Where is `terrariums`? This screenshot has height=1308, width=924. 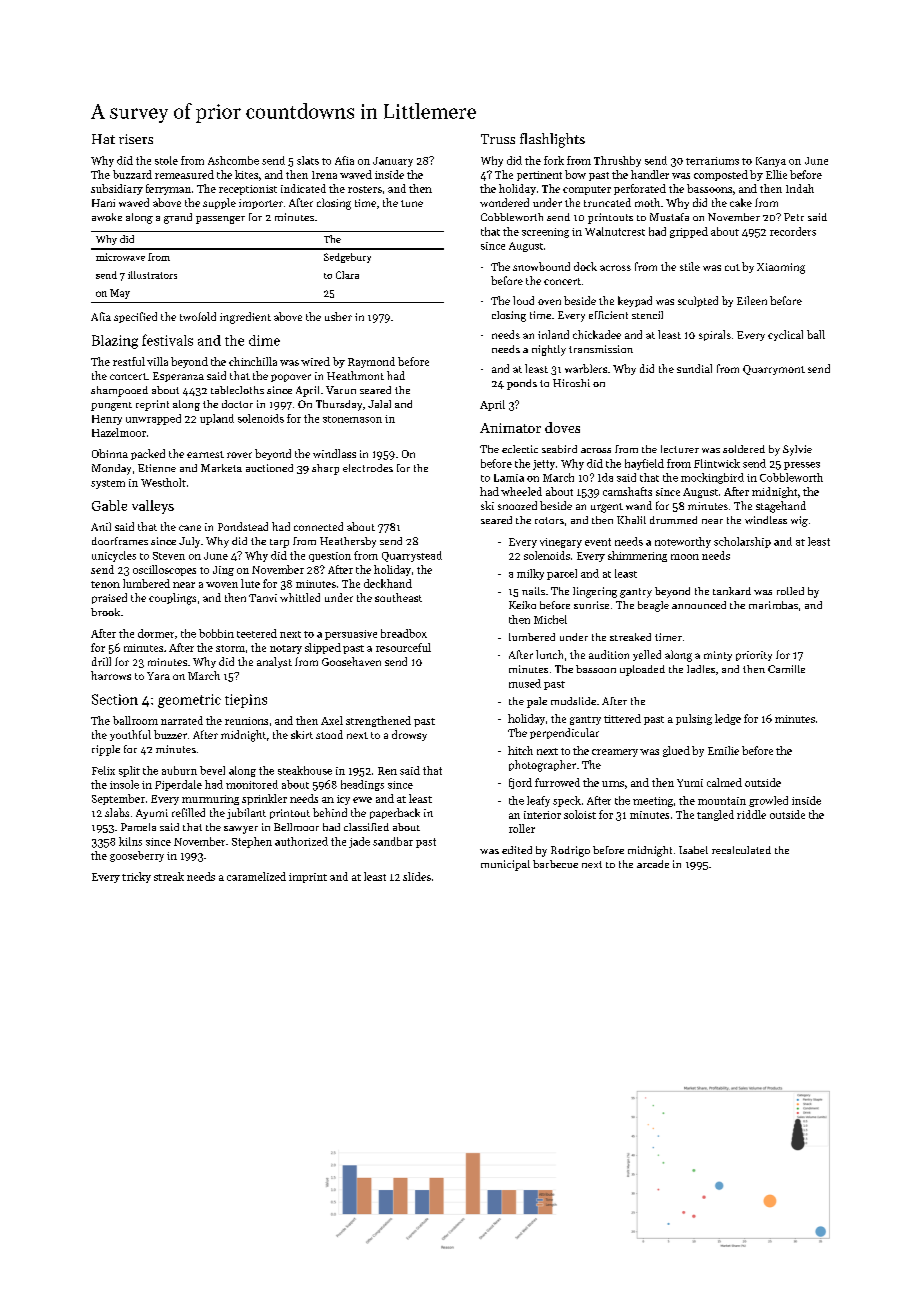 terrariums is located at coordinates (712, 161).
